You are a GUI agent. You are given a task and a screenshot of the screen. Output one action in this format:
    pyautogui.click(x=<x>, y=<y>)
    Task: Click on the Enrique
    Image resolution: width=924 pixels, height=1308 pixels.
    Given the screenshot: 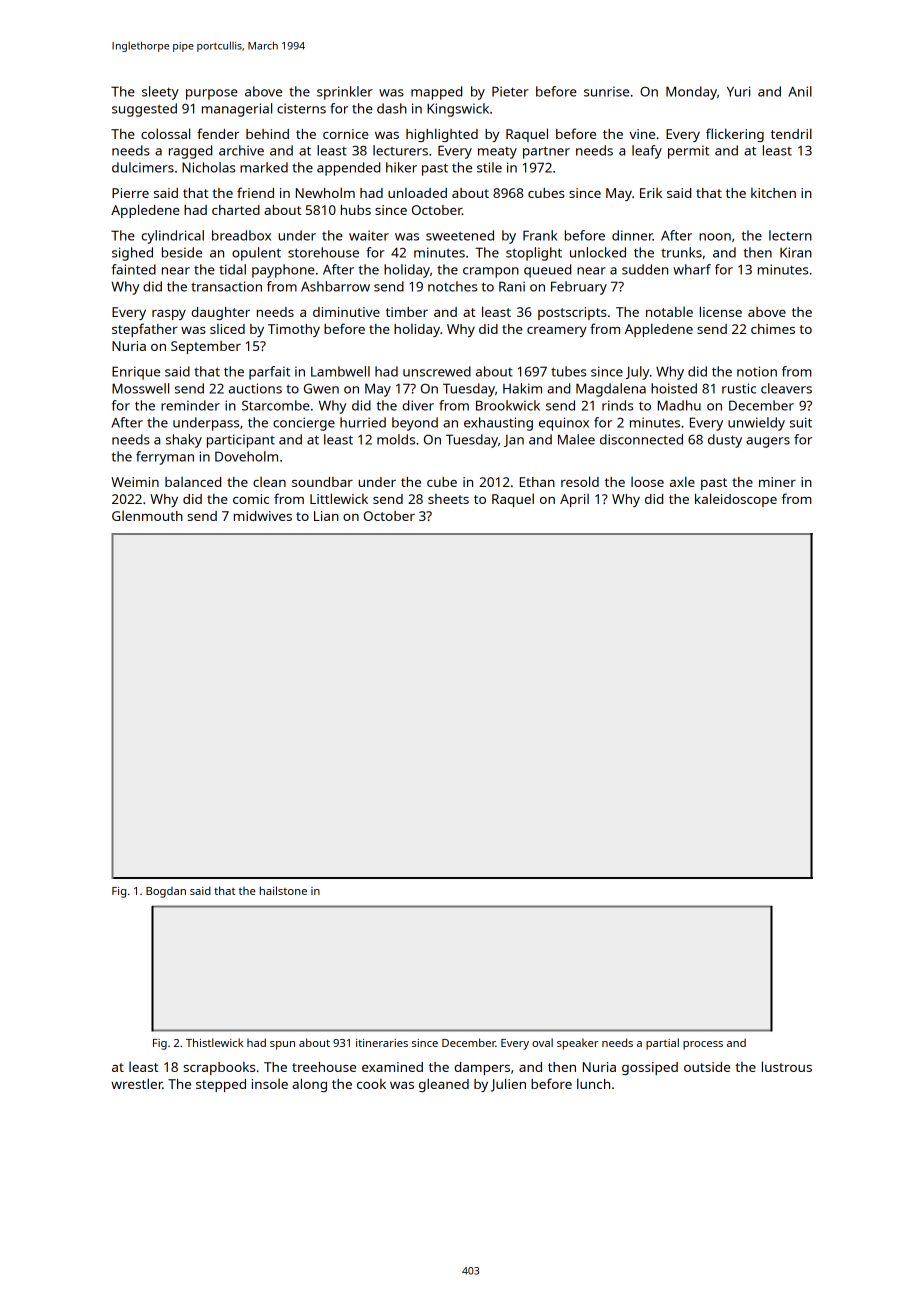 What is the action you would take?
    pyautogui.click(x=136, y=373)
